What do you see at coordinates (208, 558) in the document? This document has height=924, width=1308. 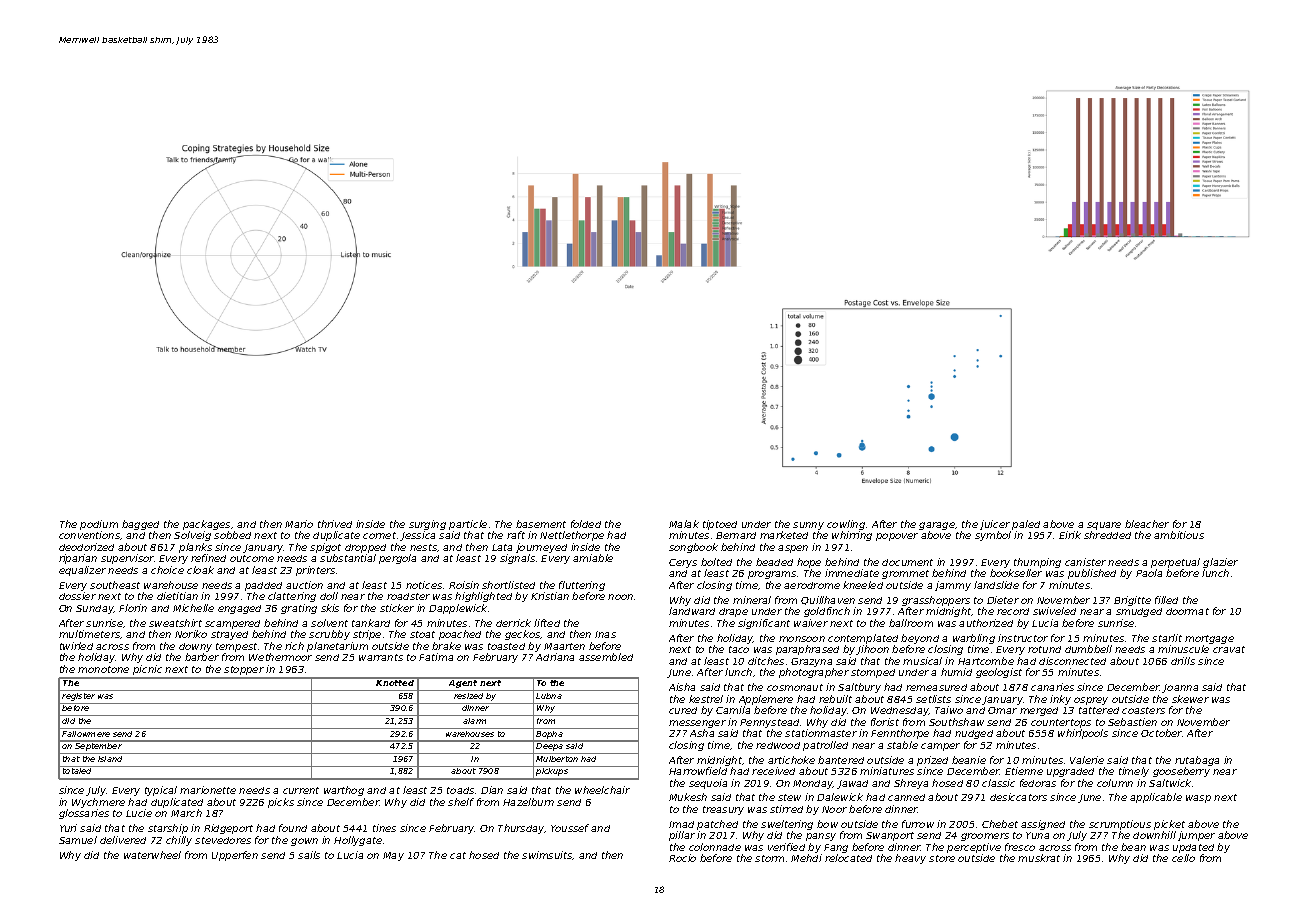 I see `refined` at bounding box center [208, 558].
